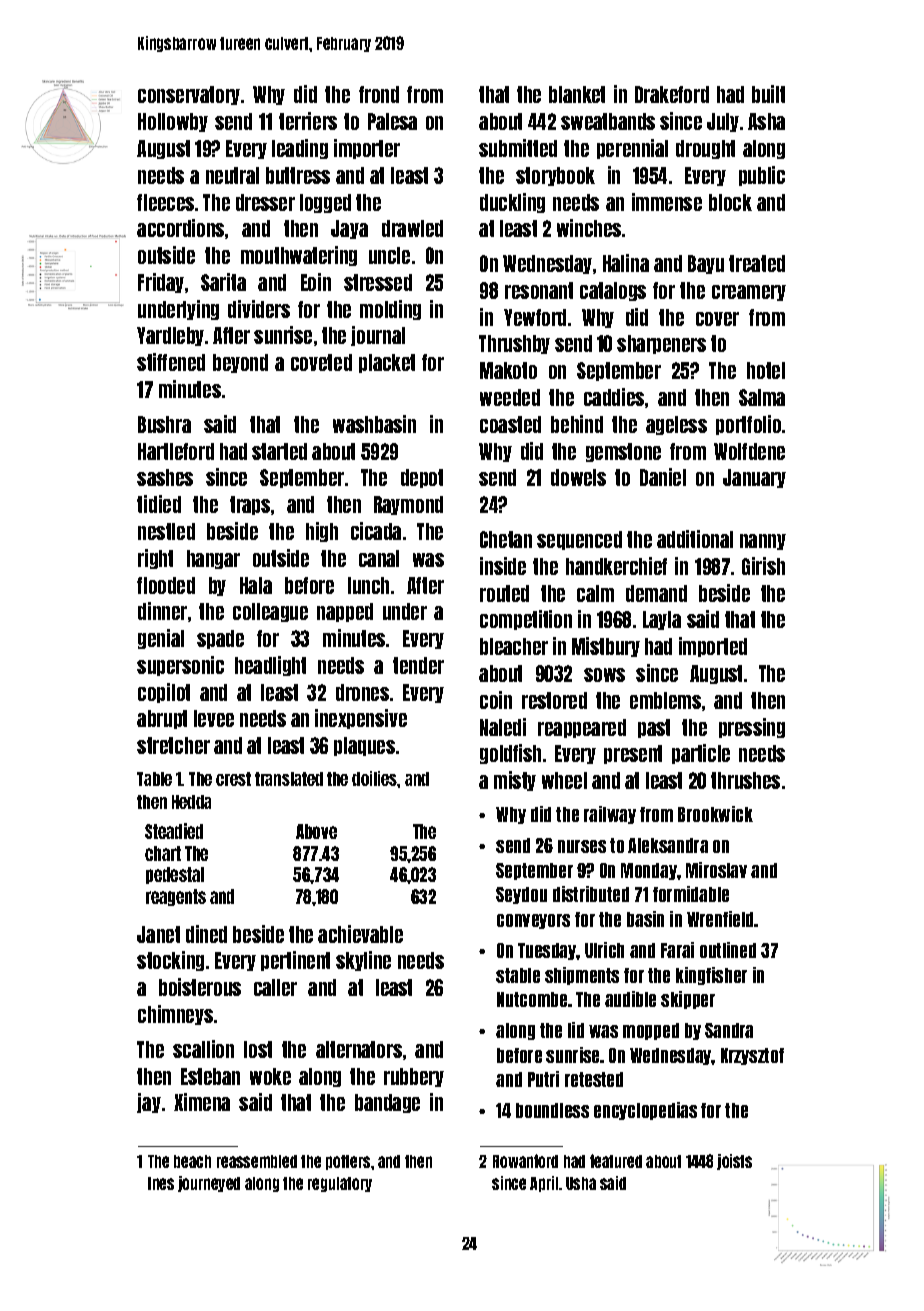  I want to click on molding, so click(390, 310).
